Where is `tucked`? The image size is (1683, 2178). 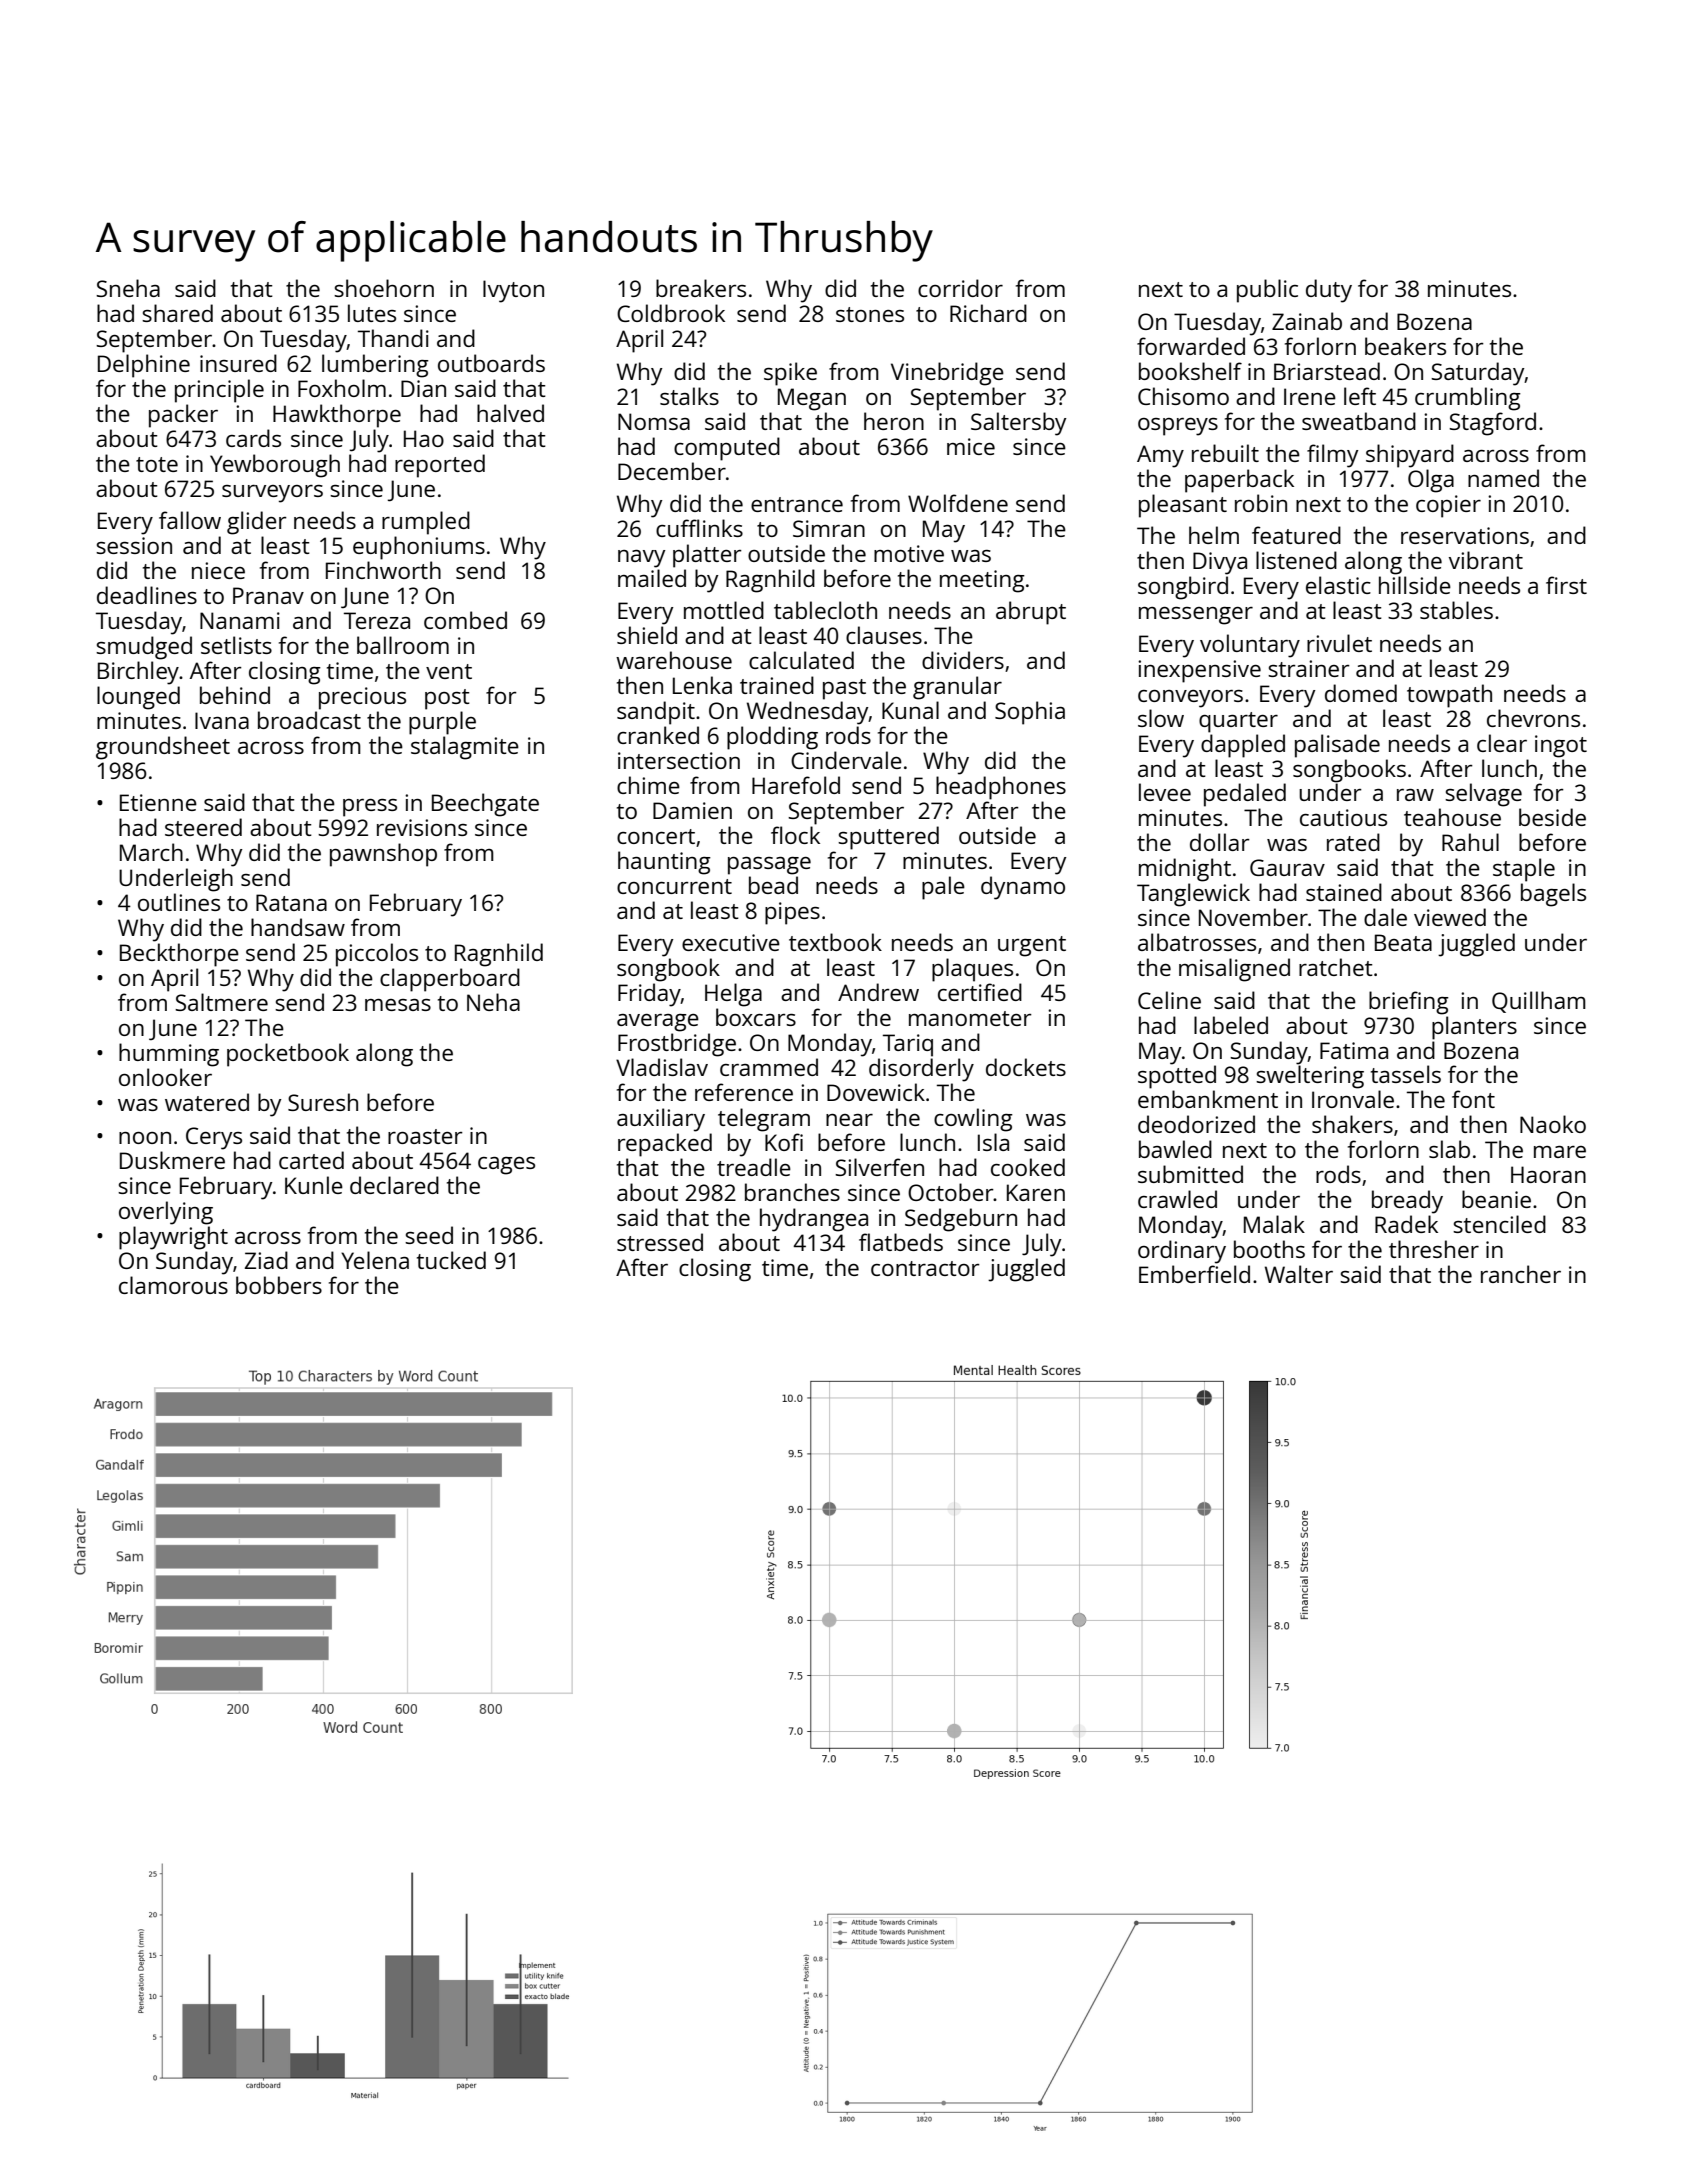
tucked is located at coordinates (451, 1260).
